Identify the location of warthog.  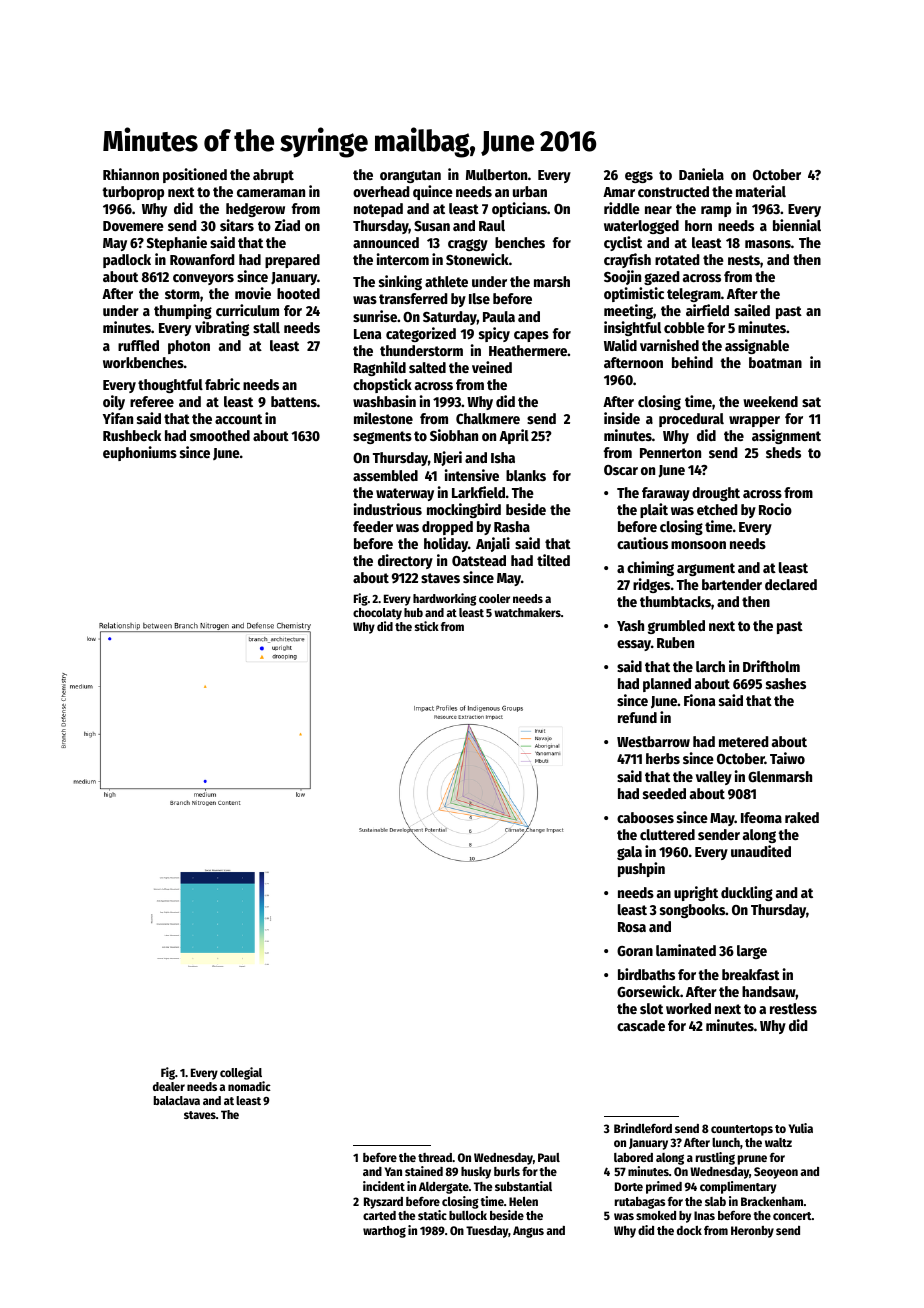
(384, 1232).
